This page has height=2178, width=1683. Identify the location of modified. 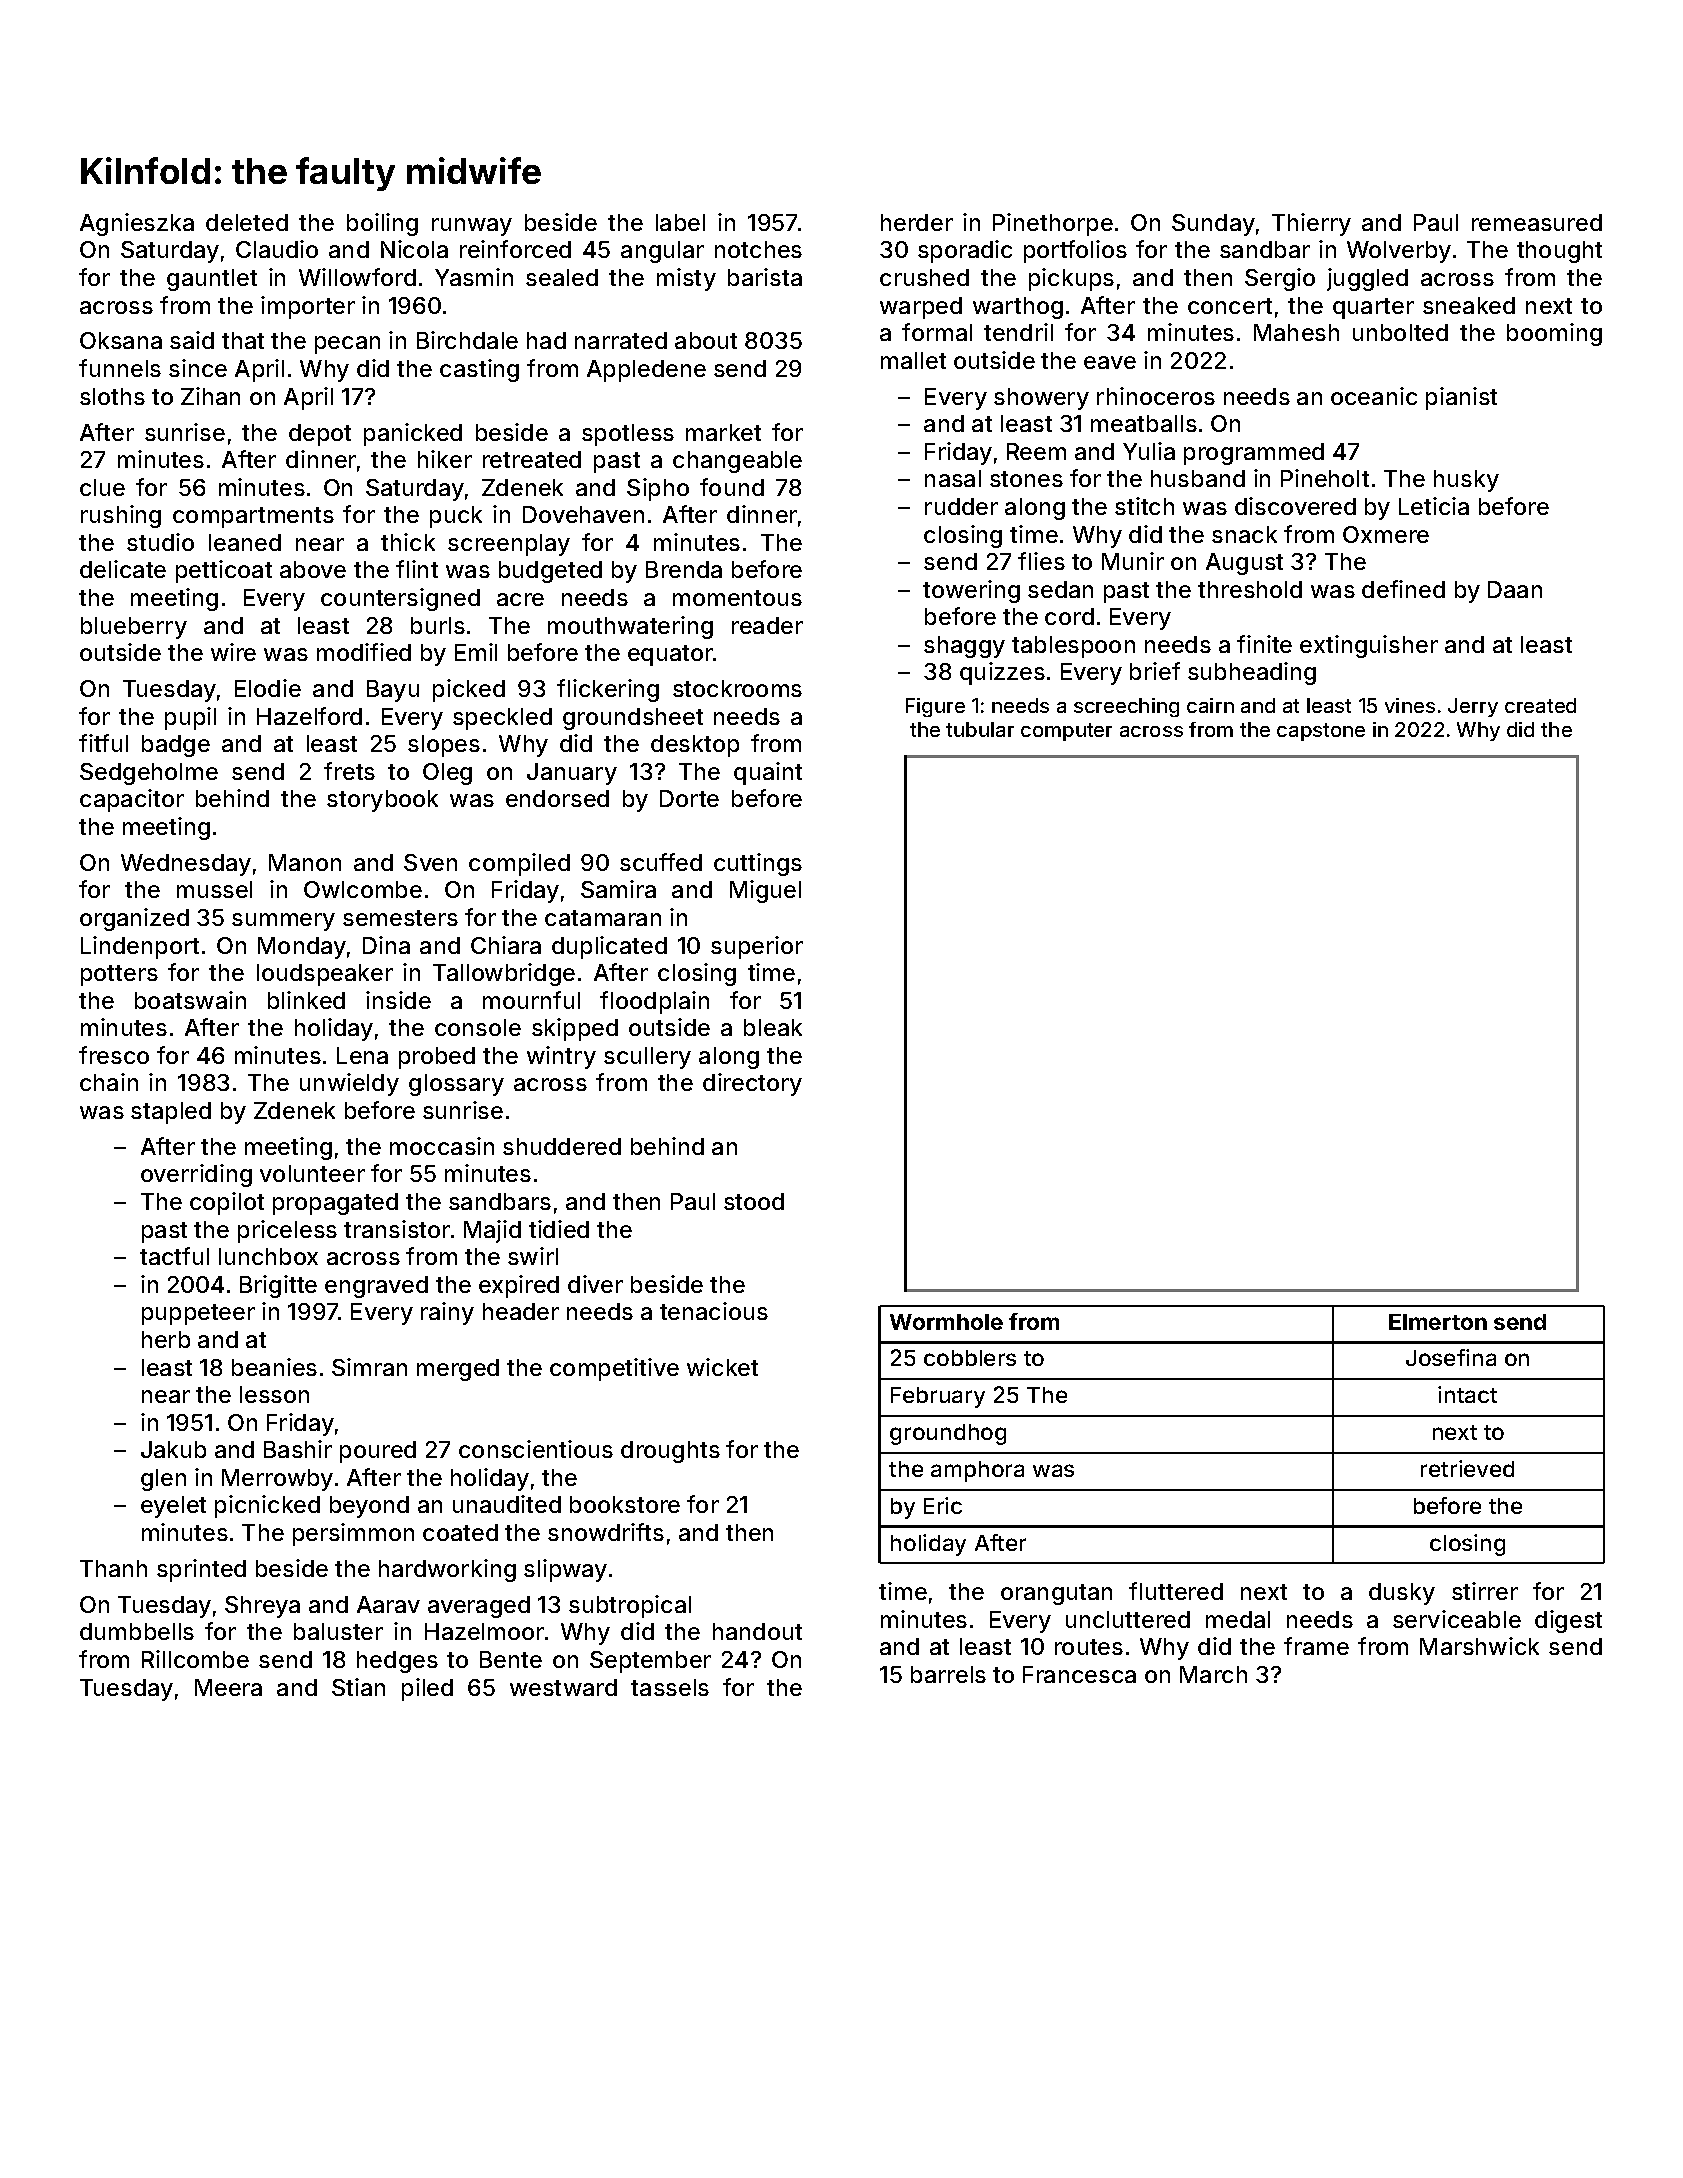
(364, 652).
